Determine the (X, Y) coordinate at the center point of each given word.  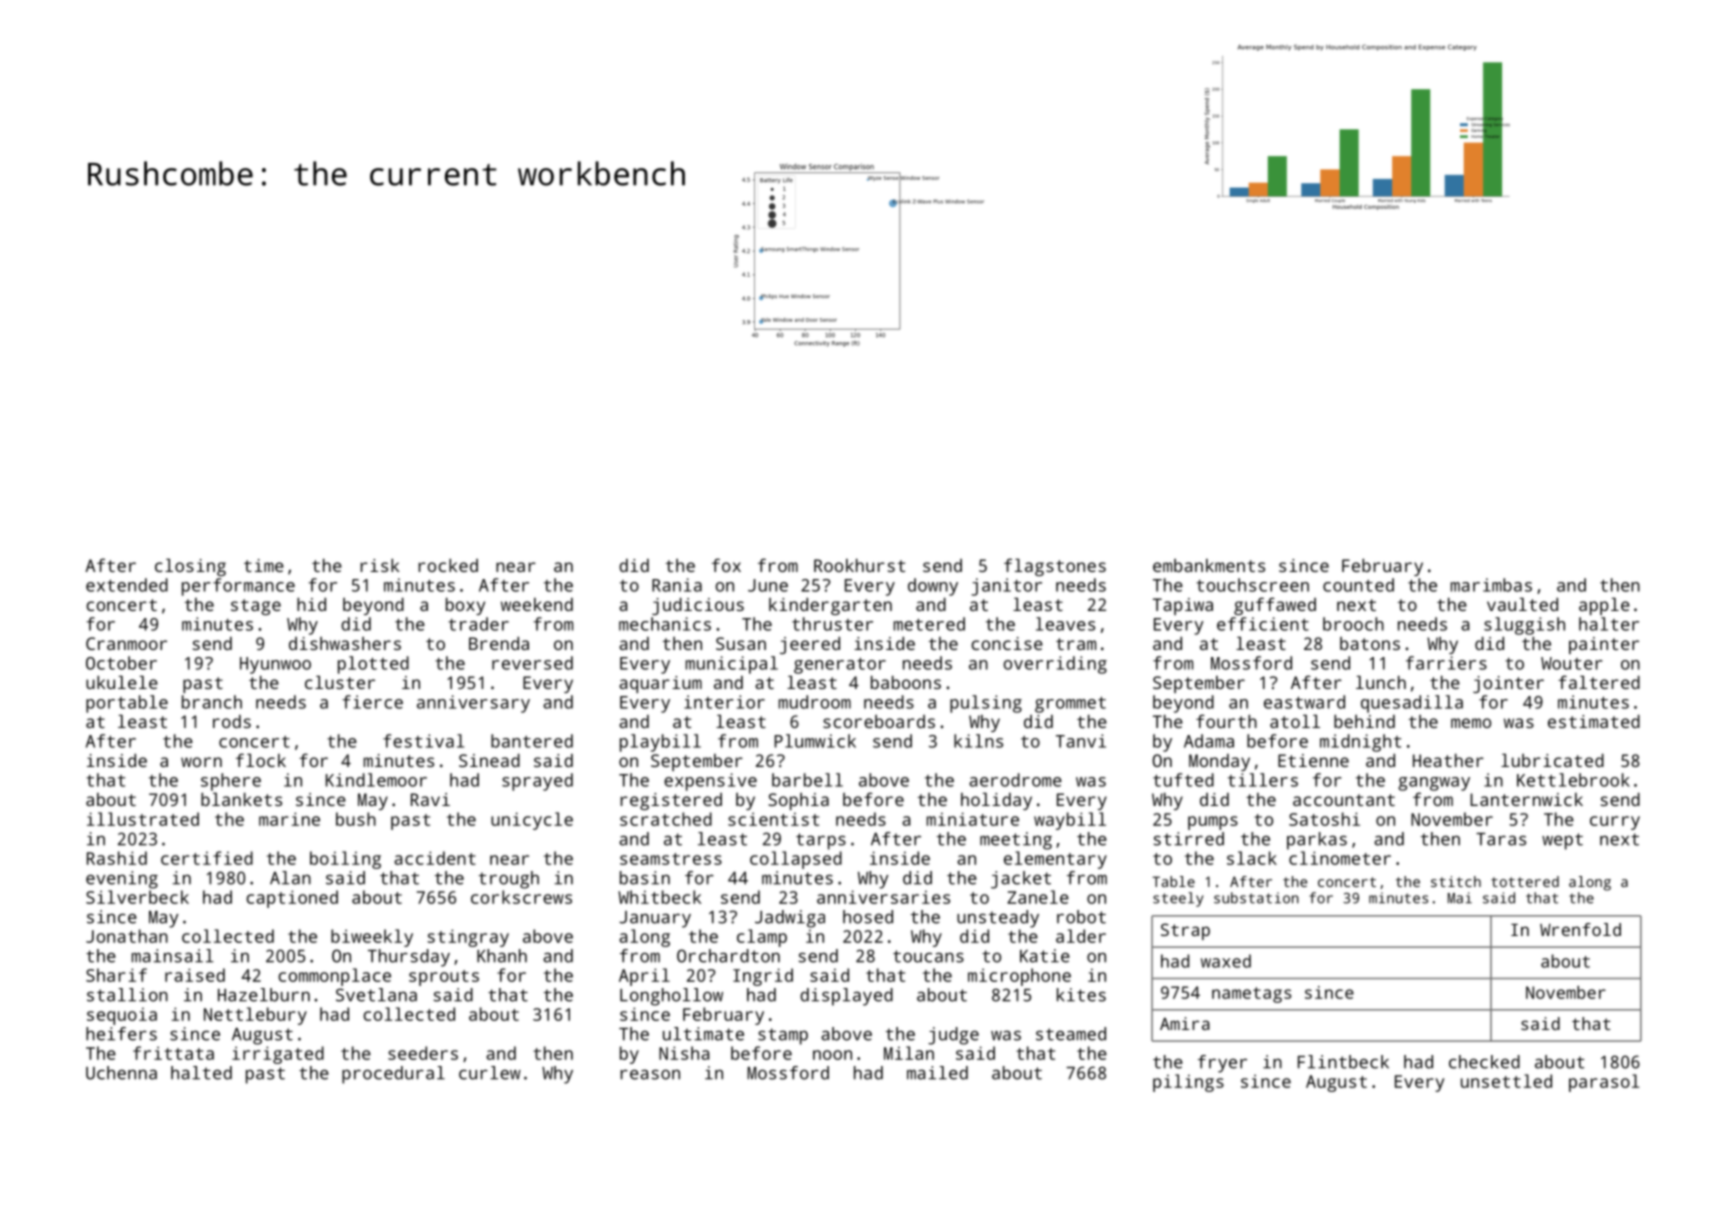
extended (127, 585)
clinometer (1340, 858)
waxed (1226, 961)
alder (1081, 936)
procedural (393, 1075)
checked (1484, 1062)
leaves (1065, 624)
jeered (810, 645)
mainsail (173, 956)
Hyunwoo (275, 665)
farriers (1446, 663)
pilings (1188, 1083)
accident (435, 858)
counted (1358, 585)
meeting (1016, 841)
